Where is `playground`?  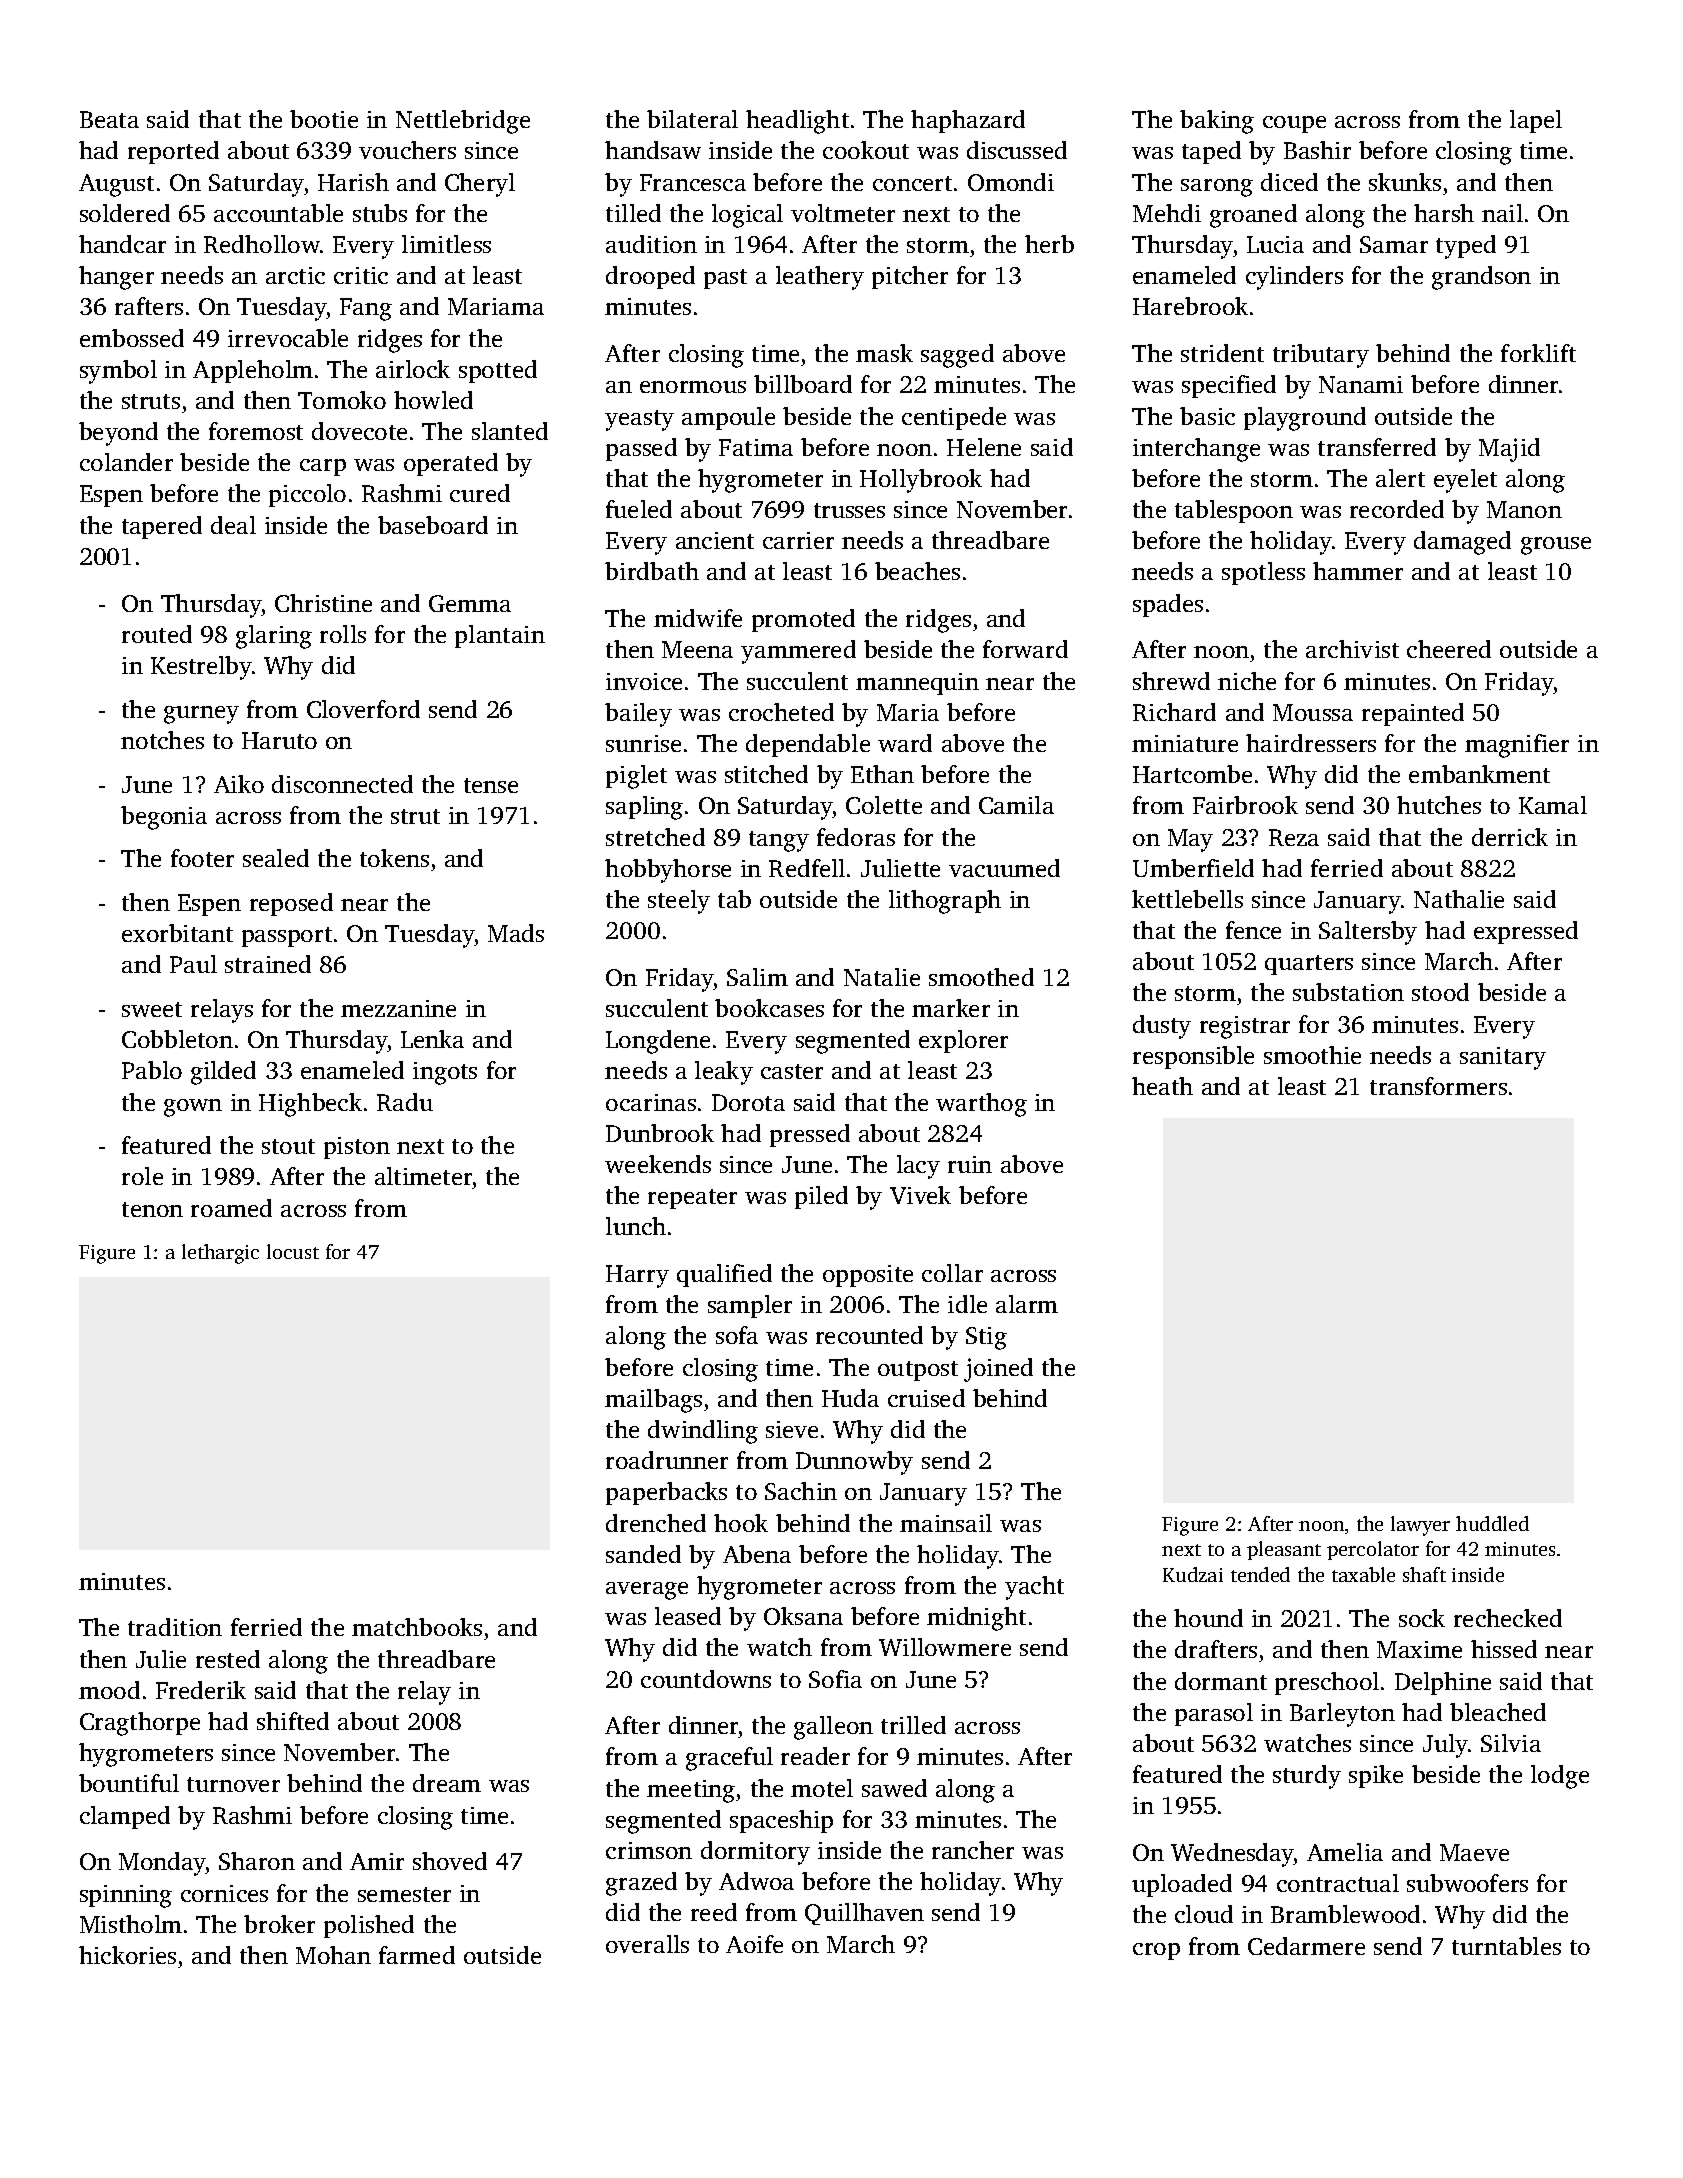
playground is located at coordinates (1305, 419).
